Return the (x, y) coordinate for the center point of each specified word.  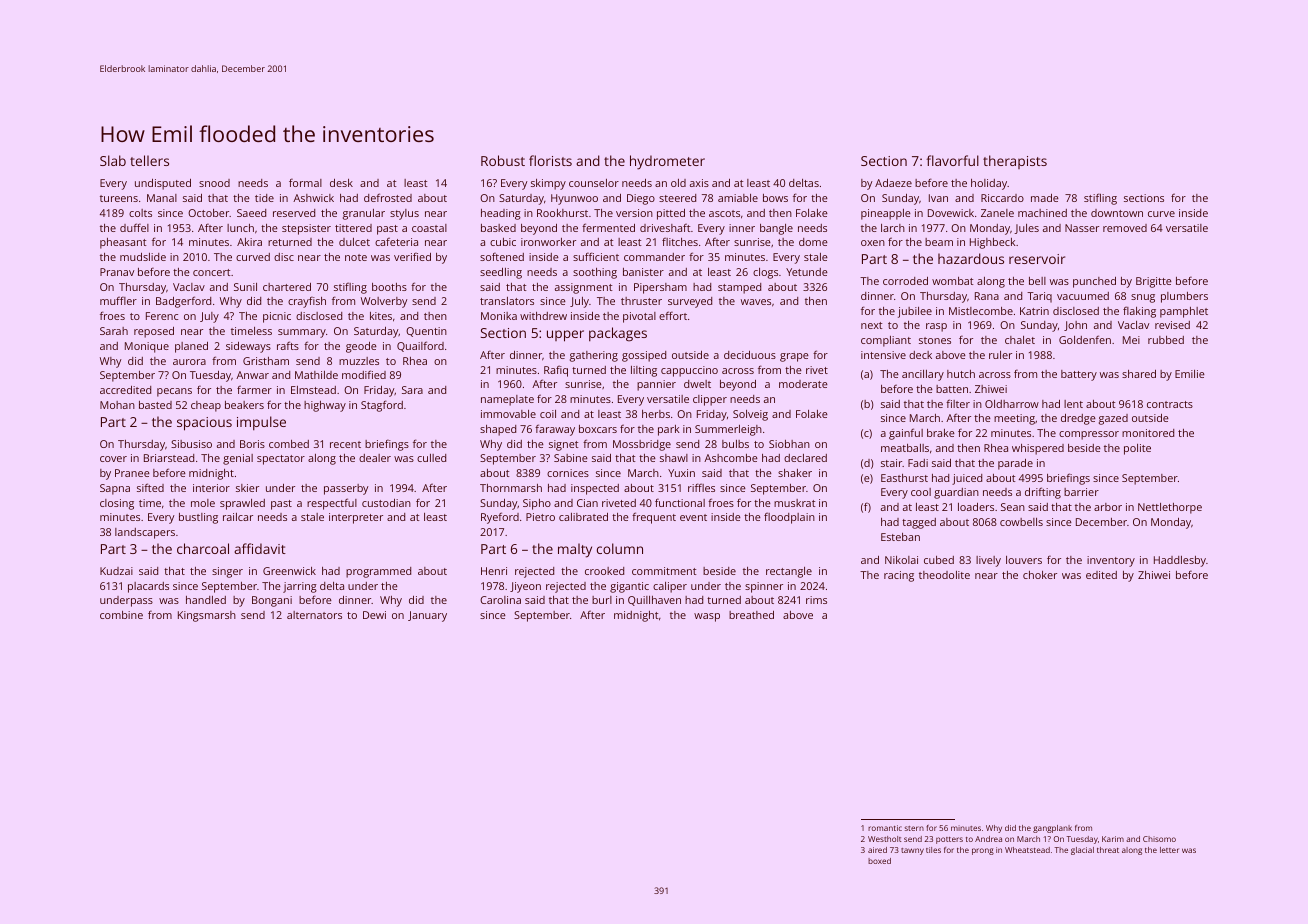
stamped (739, 288)
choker (1040, 575)
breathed (751, 615)
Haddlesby (1180, 561)
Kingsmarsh (207, 616)
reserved (294, 213)
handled (206, 600)
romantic (885, 828)
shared (1139, 374)
